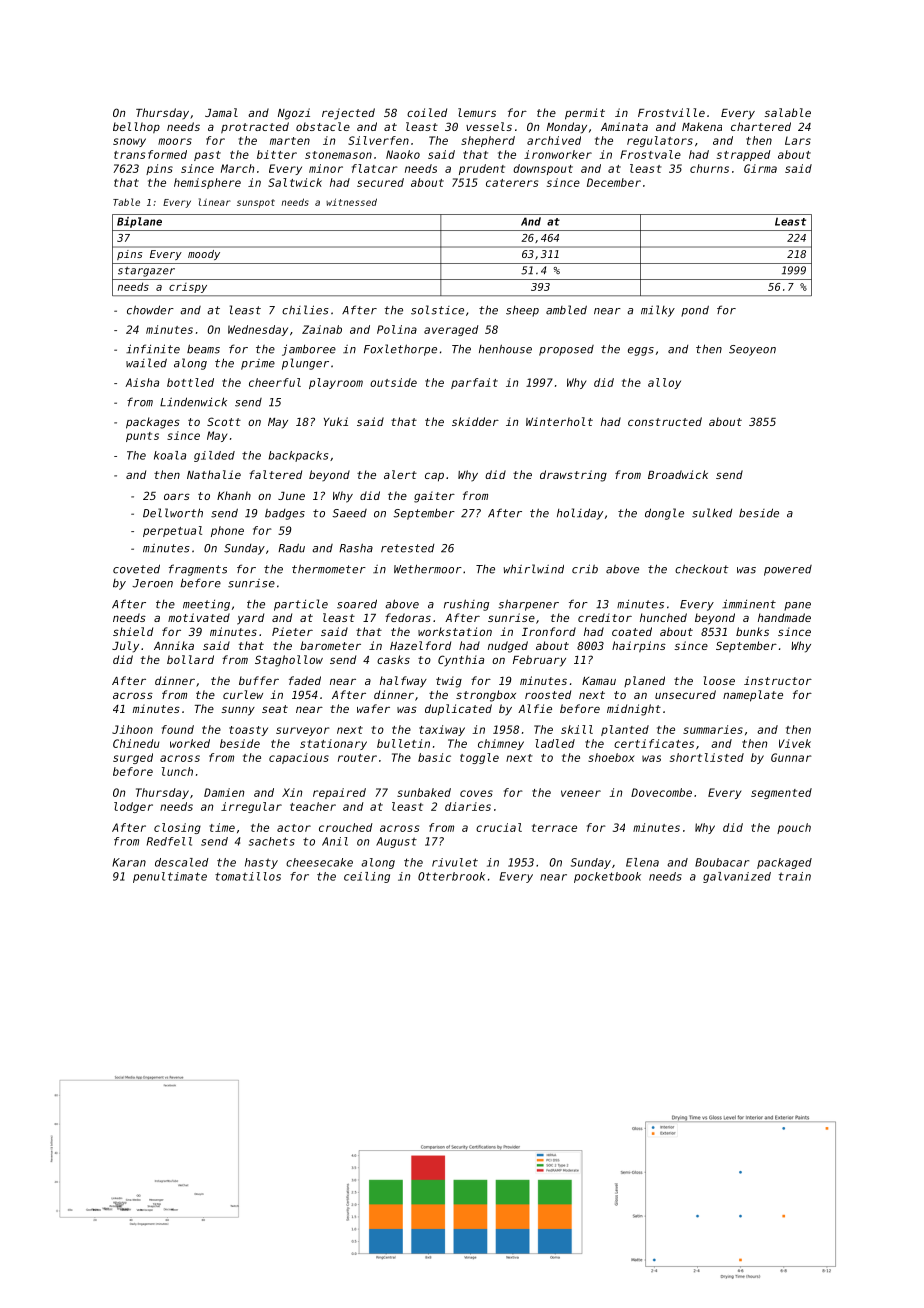 Image resolution: width=924 pixels, height=1308 pixels. Describe the element at coordinates (752, 350) in the screenshot. I see `Seoyeon` at that location.
